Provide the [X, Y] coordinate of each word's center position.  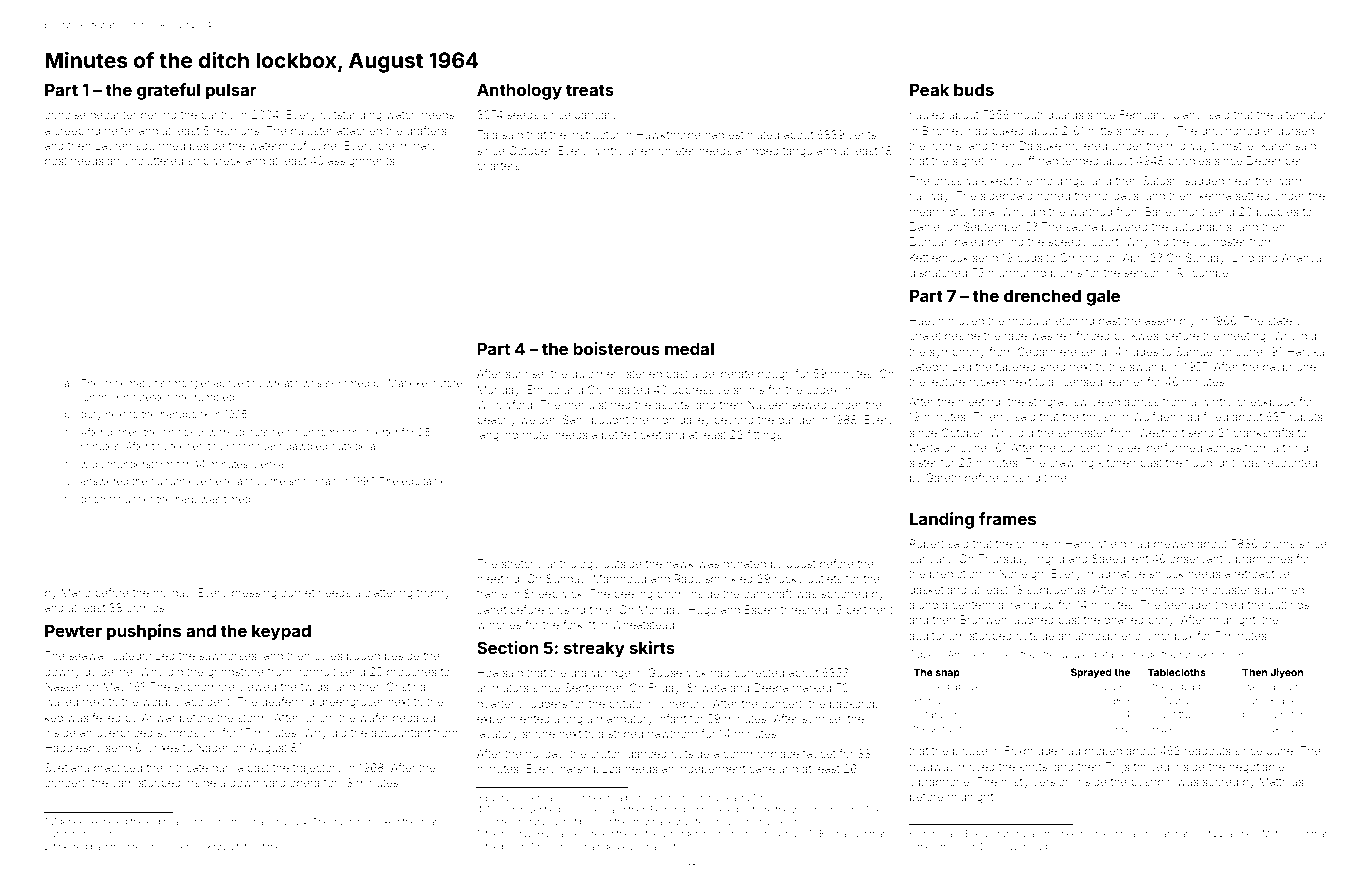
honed [1053, 195]
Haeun [927, 320]
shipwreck [215, 161]
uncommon [330, 433]
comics [145, 608]
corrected [759, 672]
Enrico [543, 389]
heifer [120, 130]
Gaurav [107, 833]
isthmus [950, 846]
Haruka [1306, 352]
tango [798, 152]
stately [1284, 322]
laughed [1033, 621]
